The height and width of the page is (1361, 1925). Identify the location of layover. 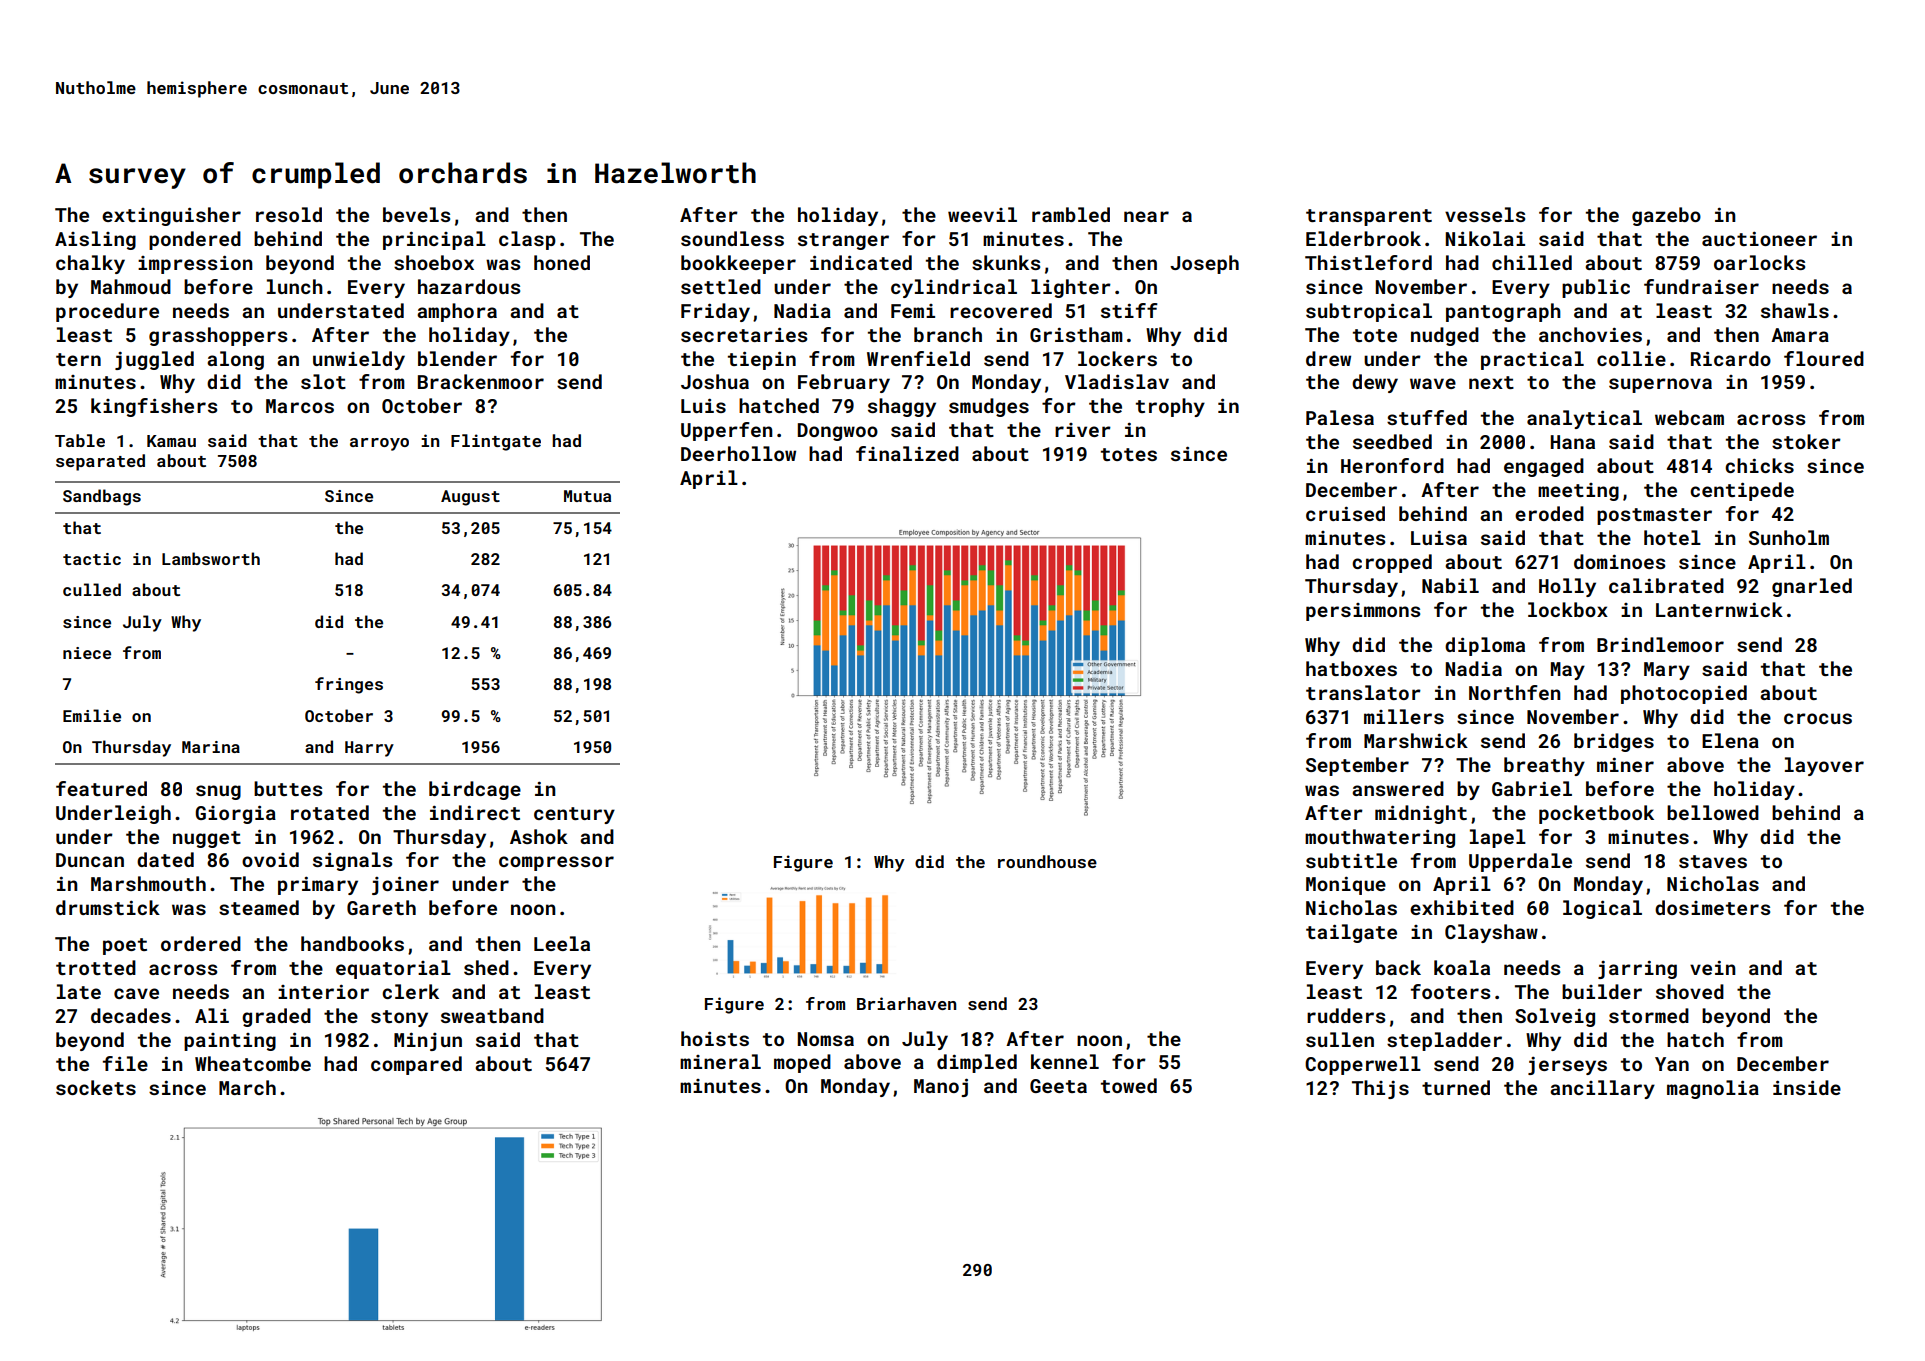
(1824, 766).
